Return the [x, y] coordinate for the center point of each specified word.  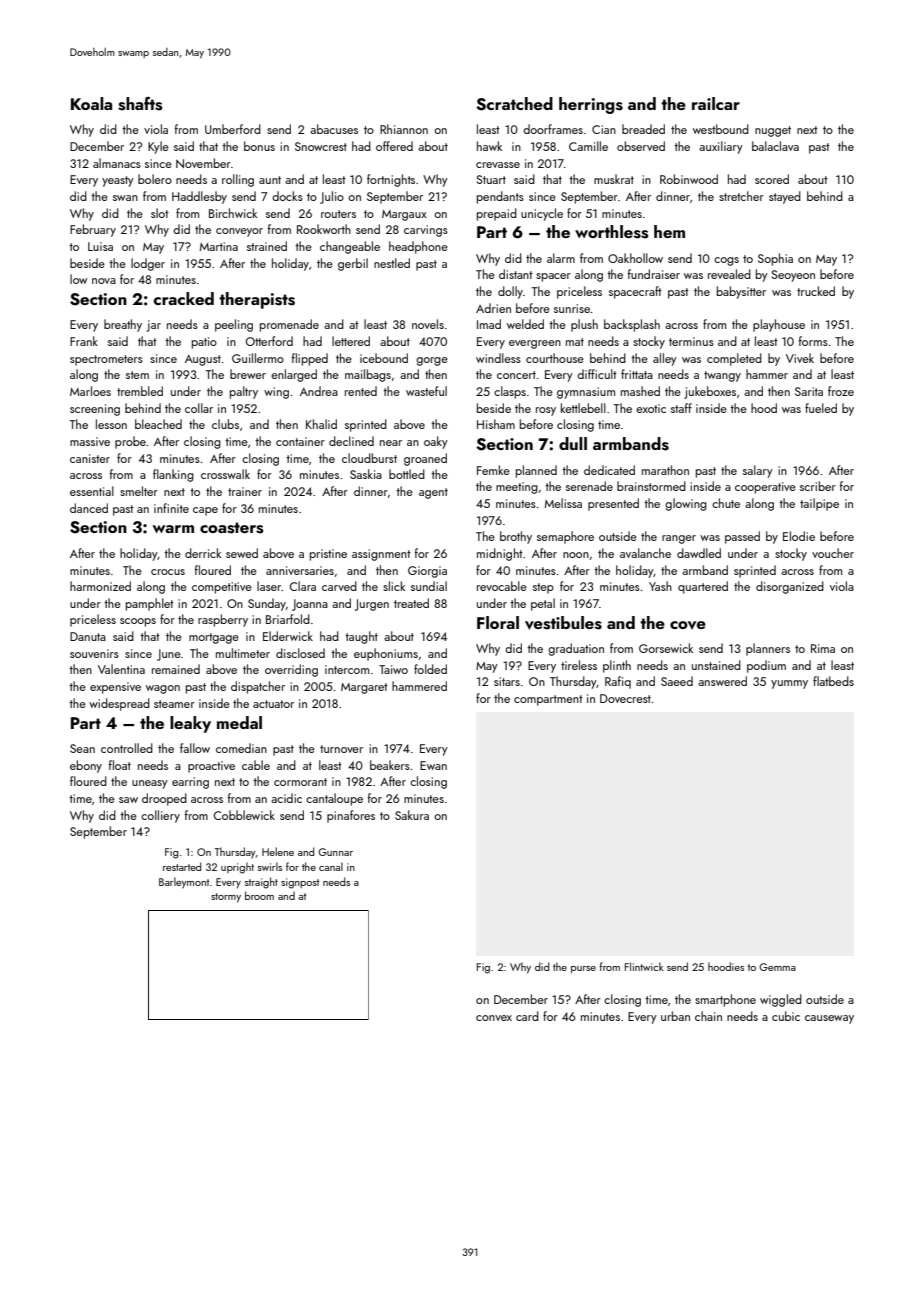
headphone [418, 247]
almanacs [117, 163]
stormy [226, 898]
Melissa [563, 503]
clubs [225, 424]
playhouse [779, 325]
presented [613, 504]
